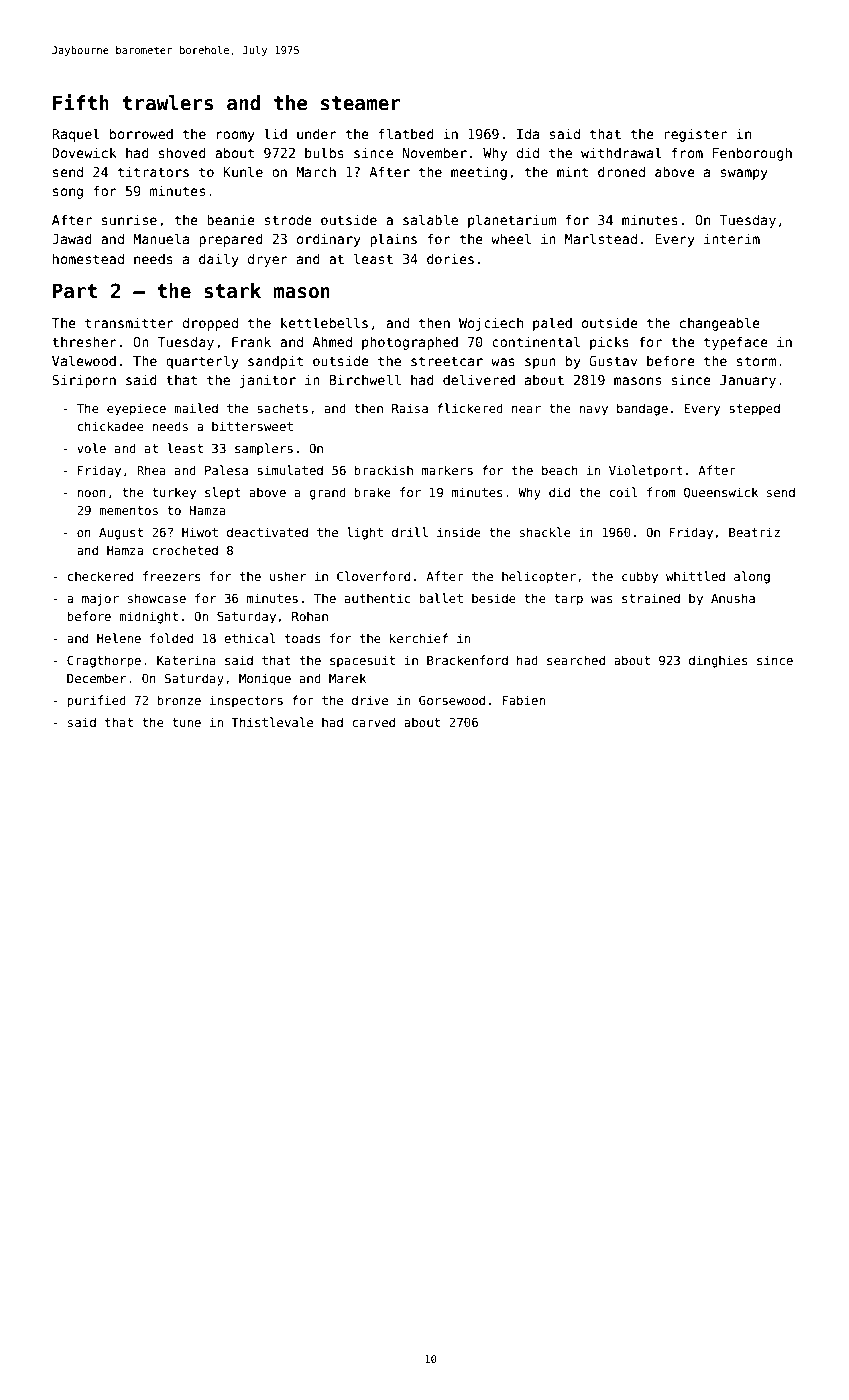 Image resolution: width=849 pixels, height=1400 pixels. I want to click on ballet, so click(441, 598).
